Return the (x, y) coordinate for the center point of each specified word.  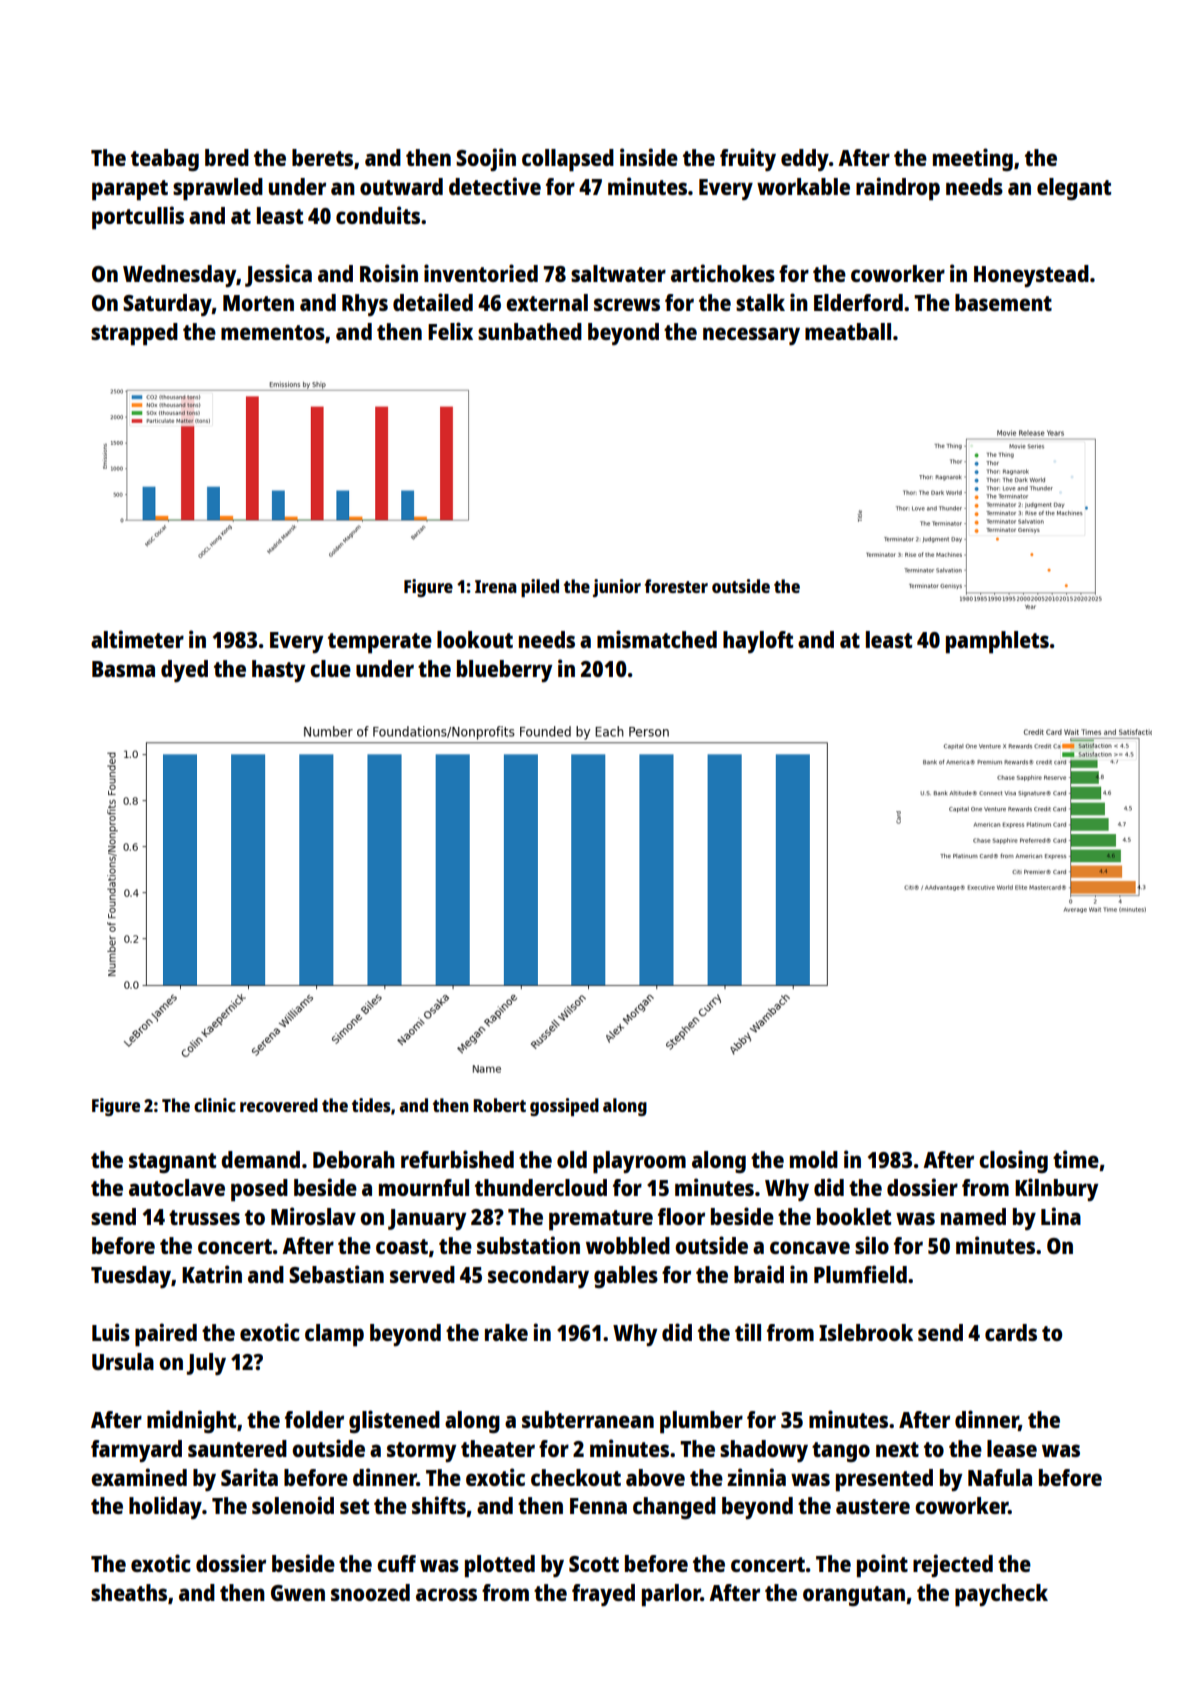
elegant (1074, 189)
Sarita (249, 1477)
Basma (123, 669)
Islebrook (866, 1332)
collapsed (568, 160)
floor (681, 1216)
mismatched (657, 639)
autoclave (177, 1187)
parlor (671, 1595)
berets (322, 157)
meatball (848, 331)
